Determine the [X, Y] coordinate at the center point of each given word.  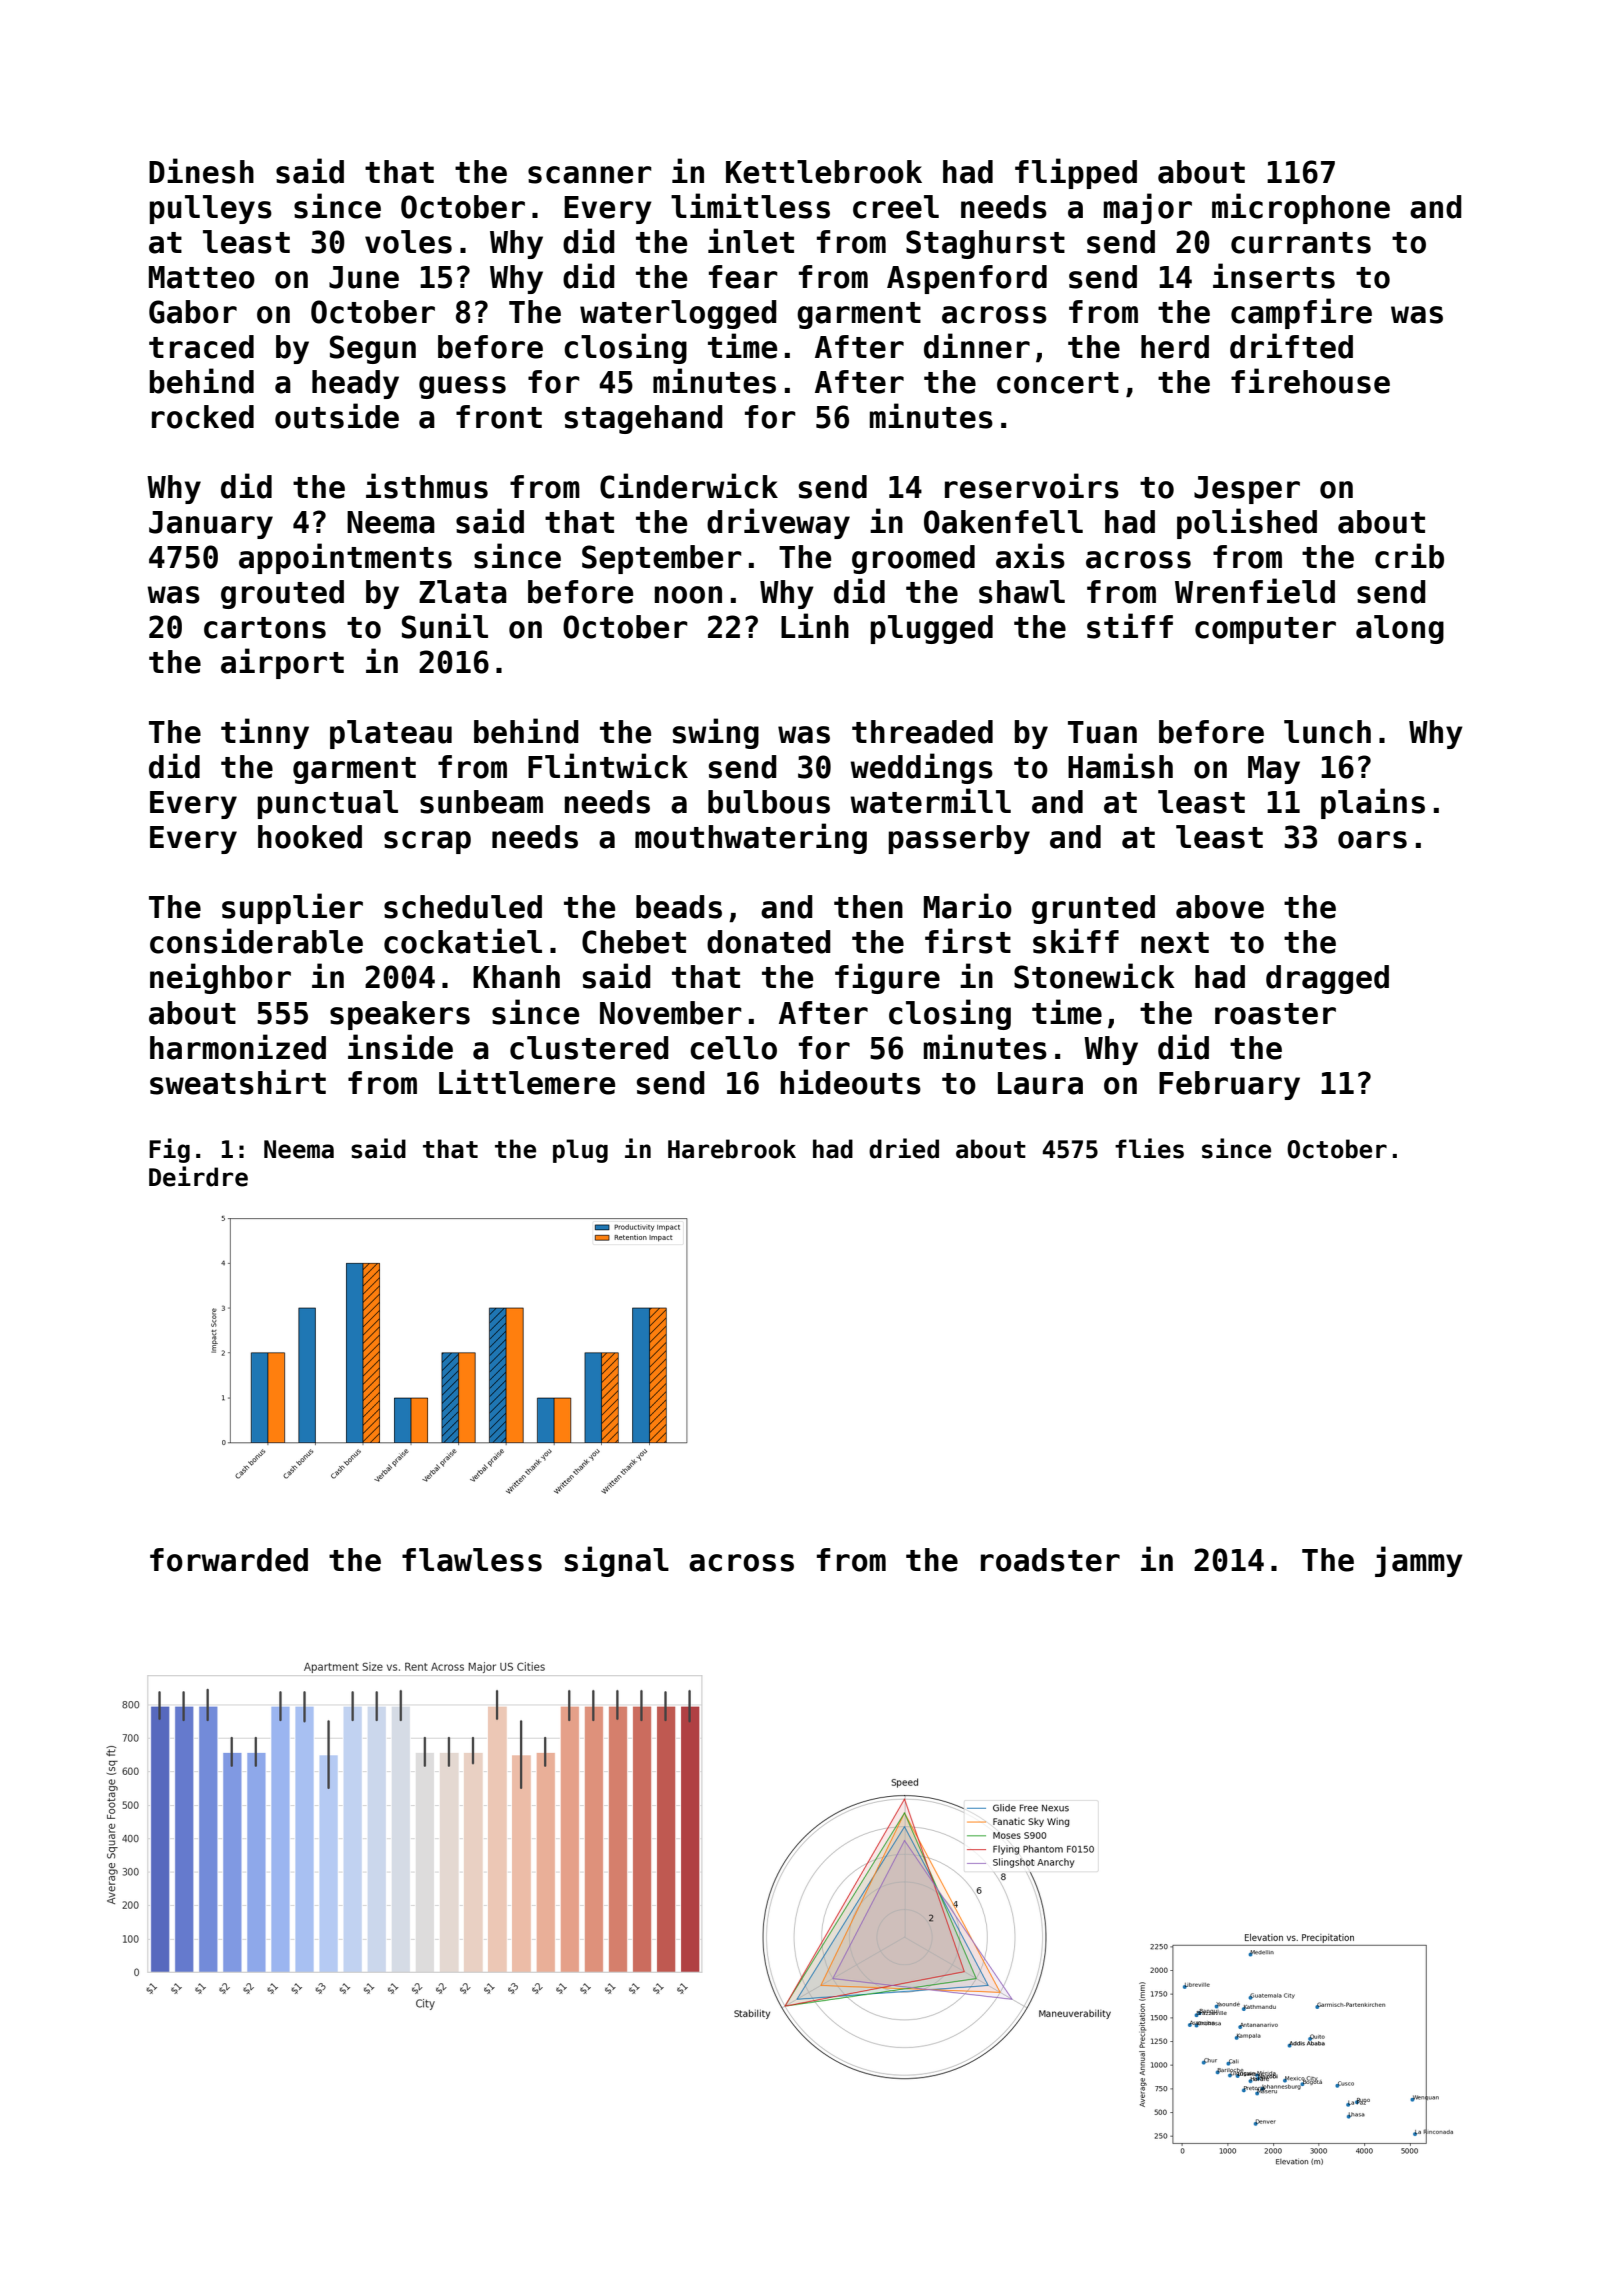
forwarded [229, 1560]
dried [904, 1148]
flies [1149, 1148]
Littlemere [527, 1082]
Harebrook [732, 1149]
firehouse [1310, 381]
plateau [391, 734]
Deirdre [198, 1176]
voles [408, 242]
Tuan [1102, 732]
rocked [203, 417]
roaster [1275, 1014]
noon [688, 595]
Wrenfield [1255, 591]
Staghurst [985, 244]
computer [1265, 630]
